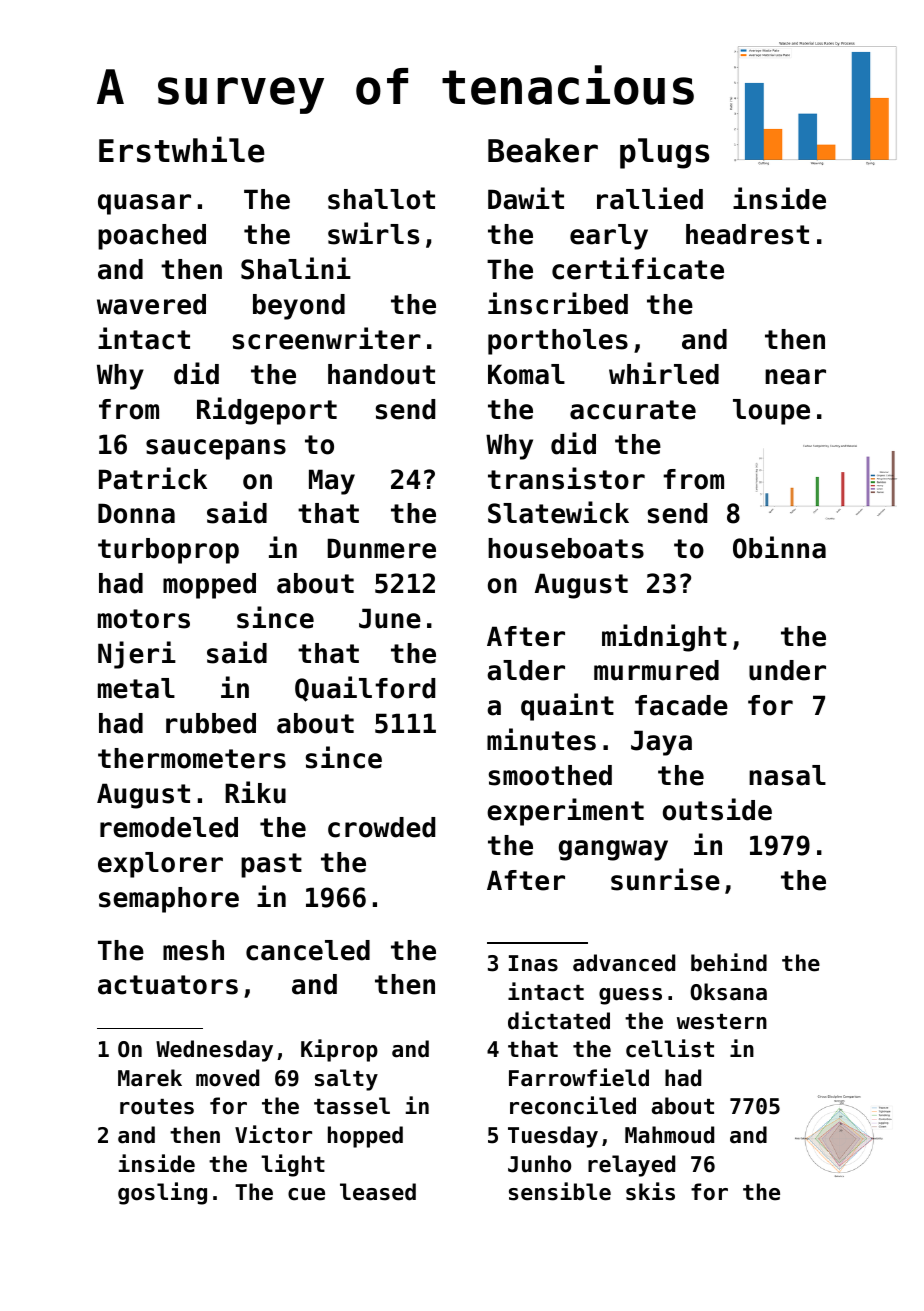 The image size is (924, 1311). What do you see at coordinates (181, 149) in the page?
I see `Erstwhile` at bounding box center [181, 149].
